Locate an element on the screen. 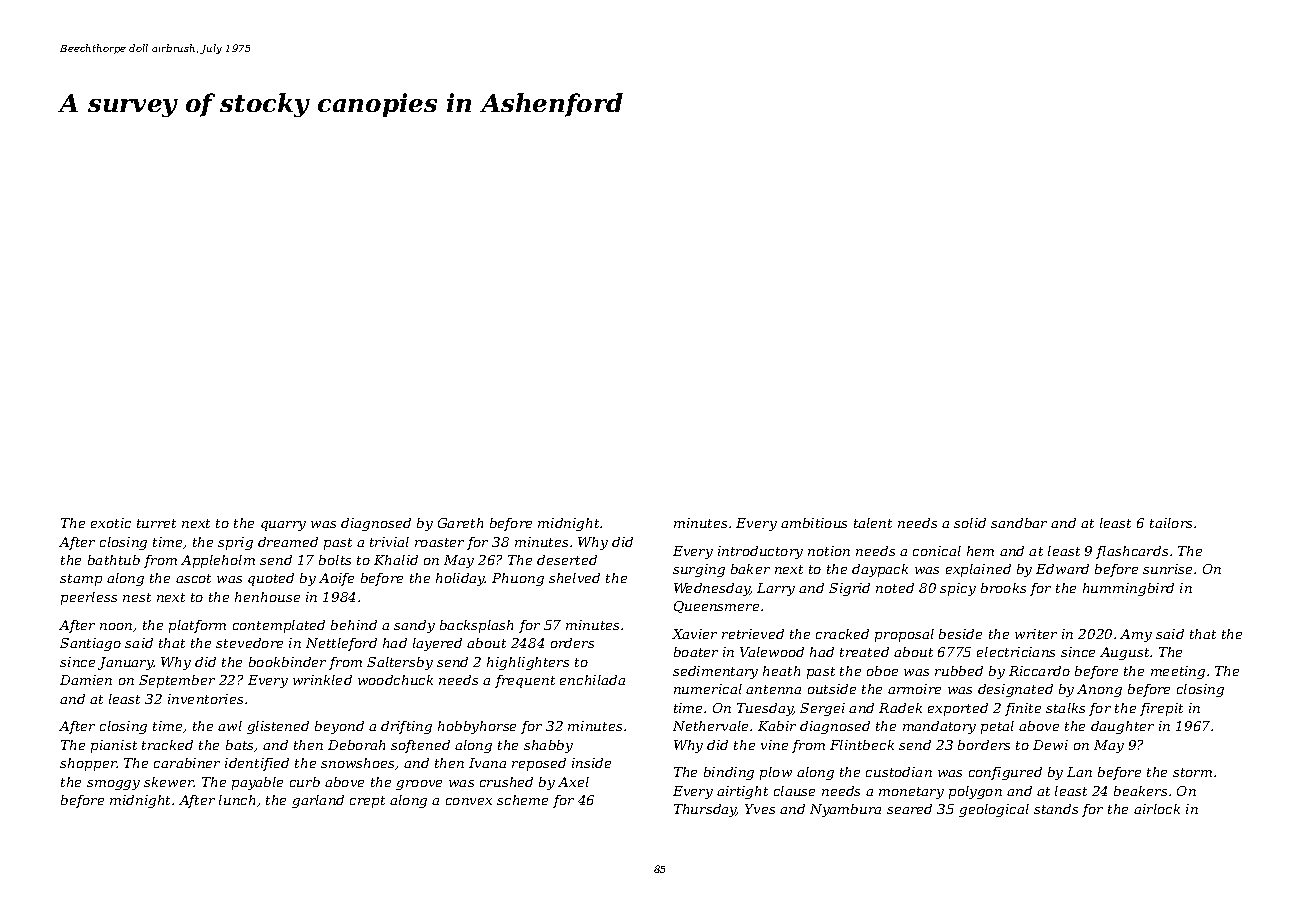  writer is located at coordinates (1036, 634).
